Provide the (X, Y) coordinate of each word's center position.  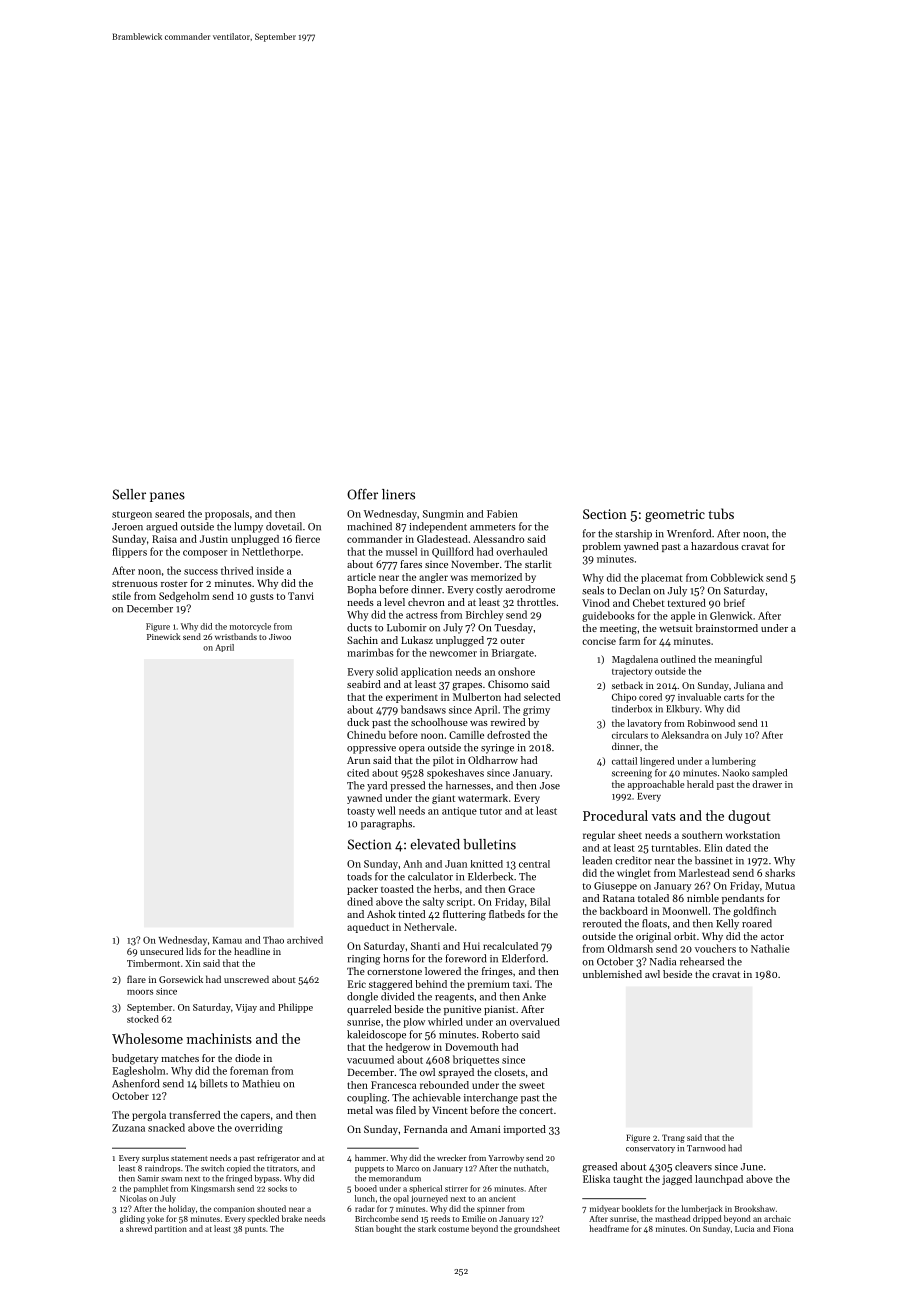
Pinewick (164, 636)
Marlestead (704, 873)
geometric (675, 515)
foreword (465, 958)
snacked (166, 1127)
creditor (633, 860)
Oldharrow (493, 760)
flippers (129, 552)
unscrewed (246, 979)
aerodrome (530, 589)
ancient (502, 1199)
